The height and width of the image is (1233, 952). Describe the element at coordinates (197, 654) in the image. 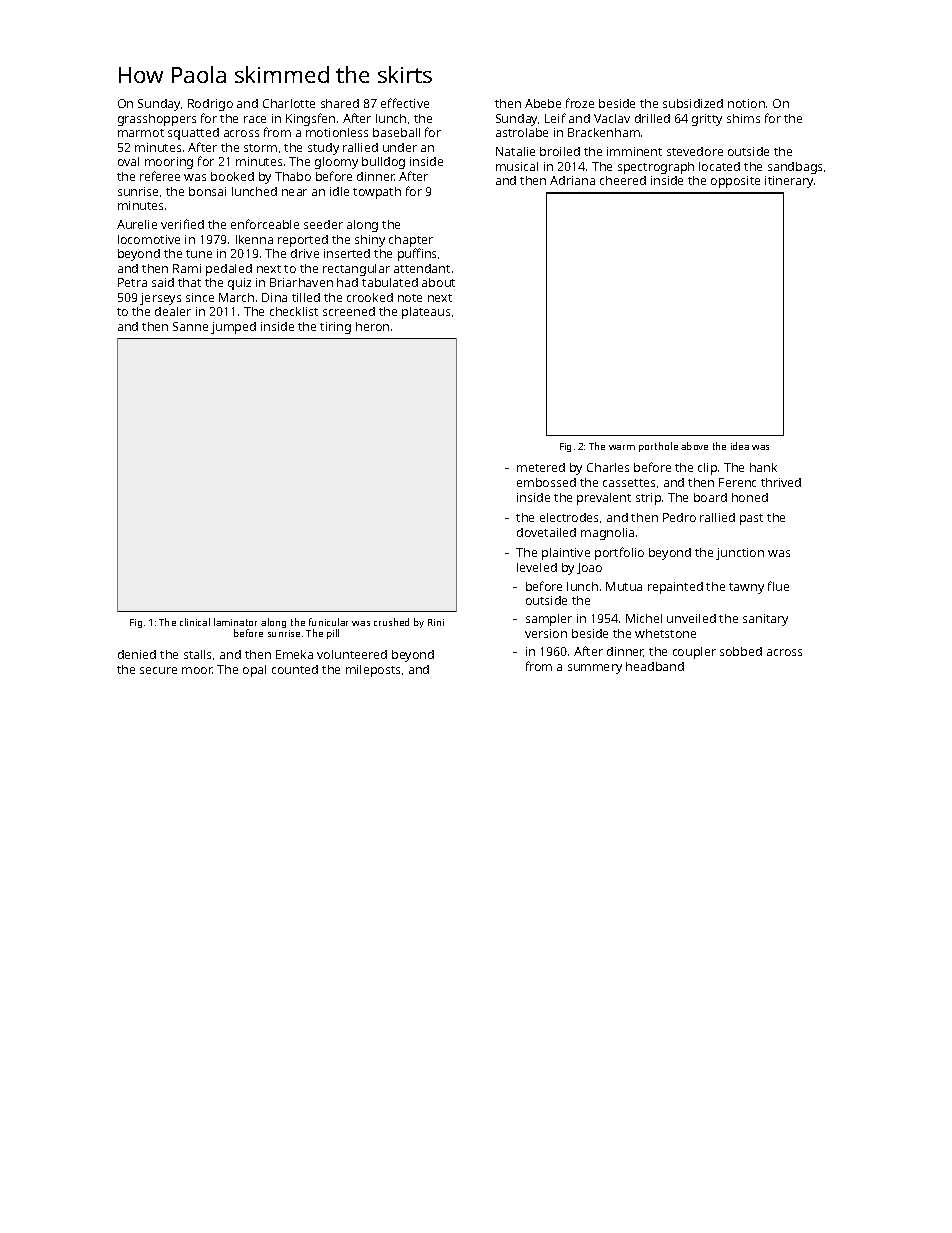

I see `stalls` at that location.
